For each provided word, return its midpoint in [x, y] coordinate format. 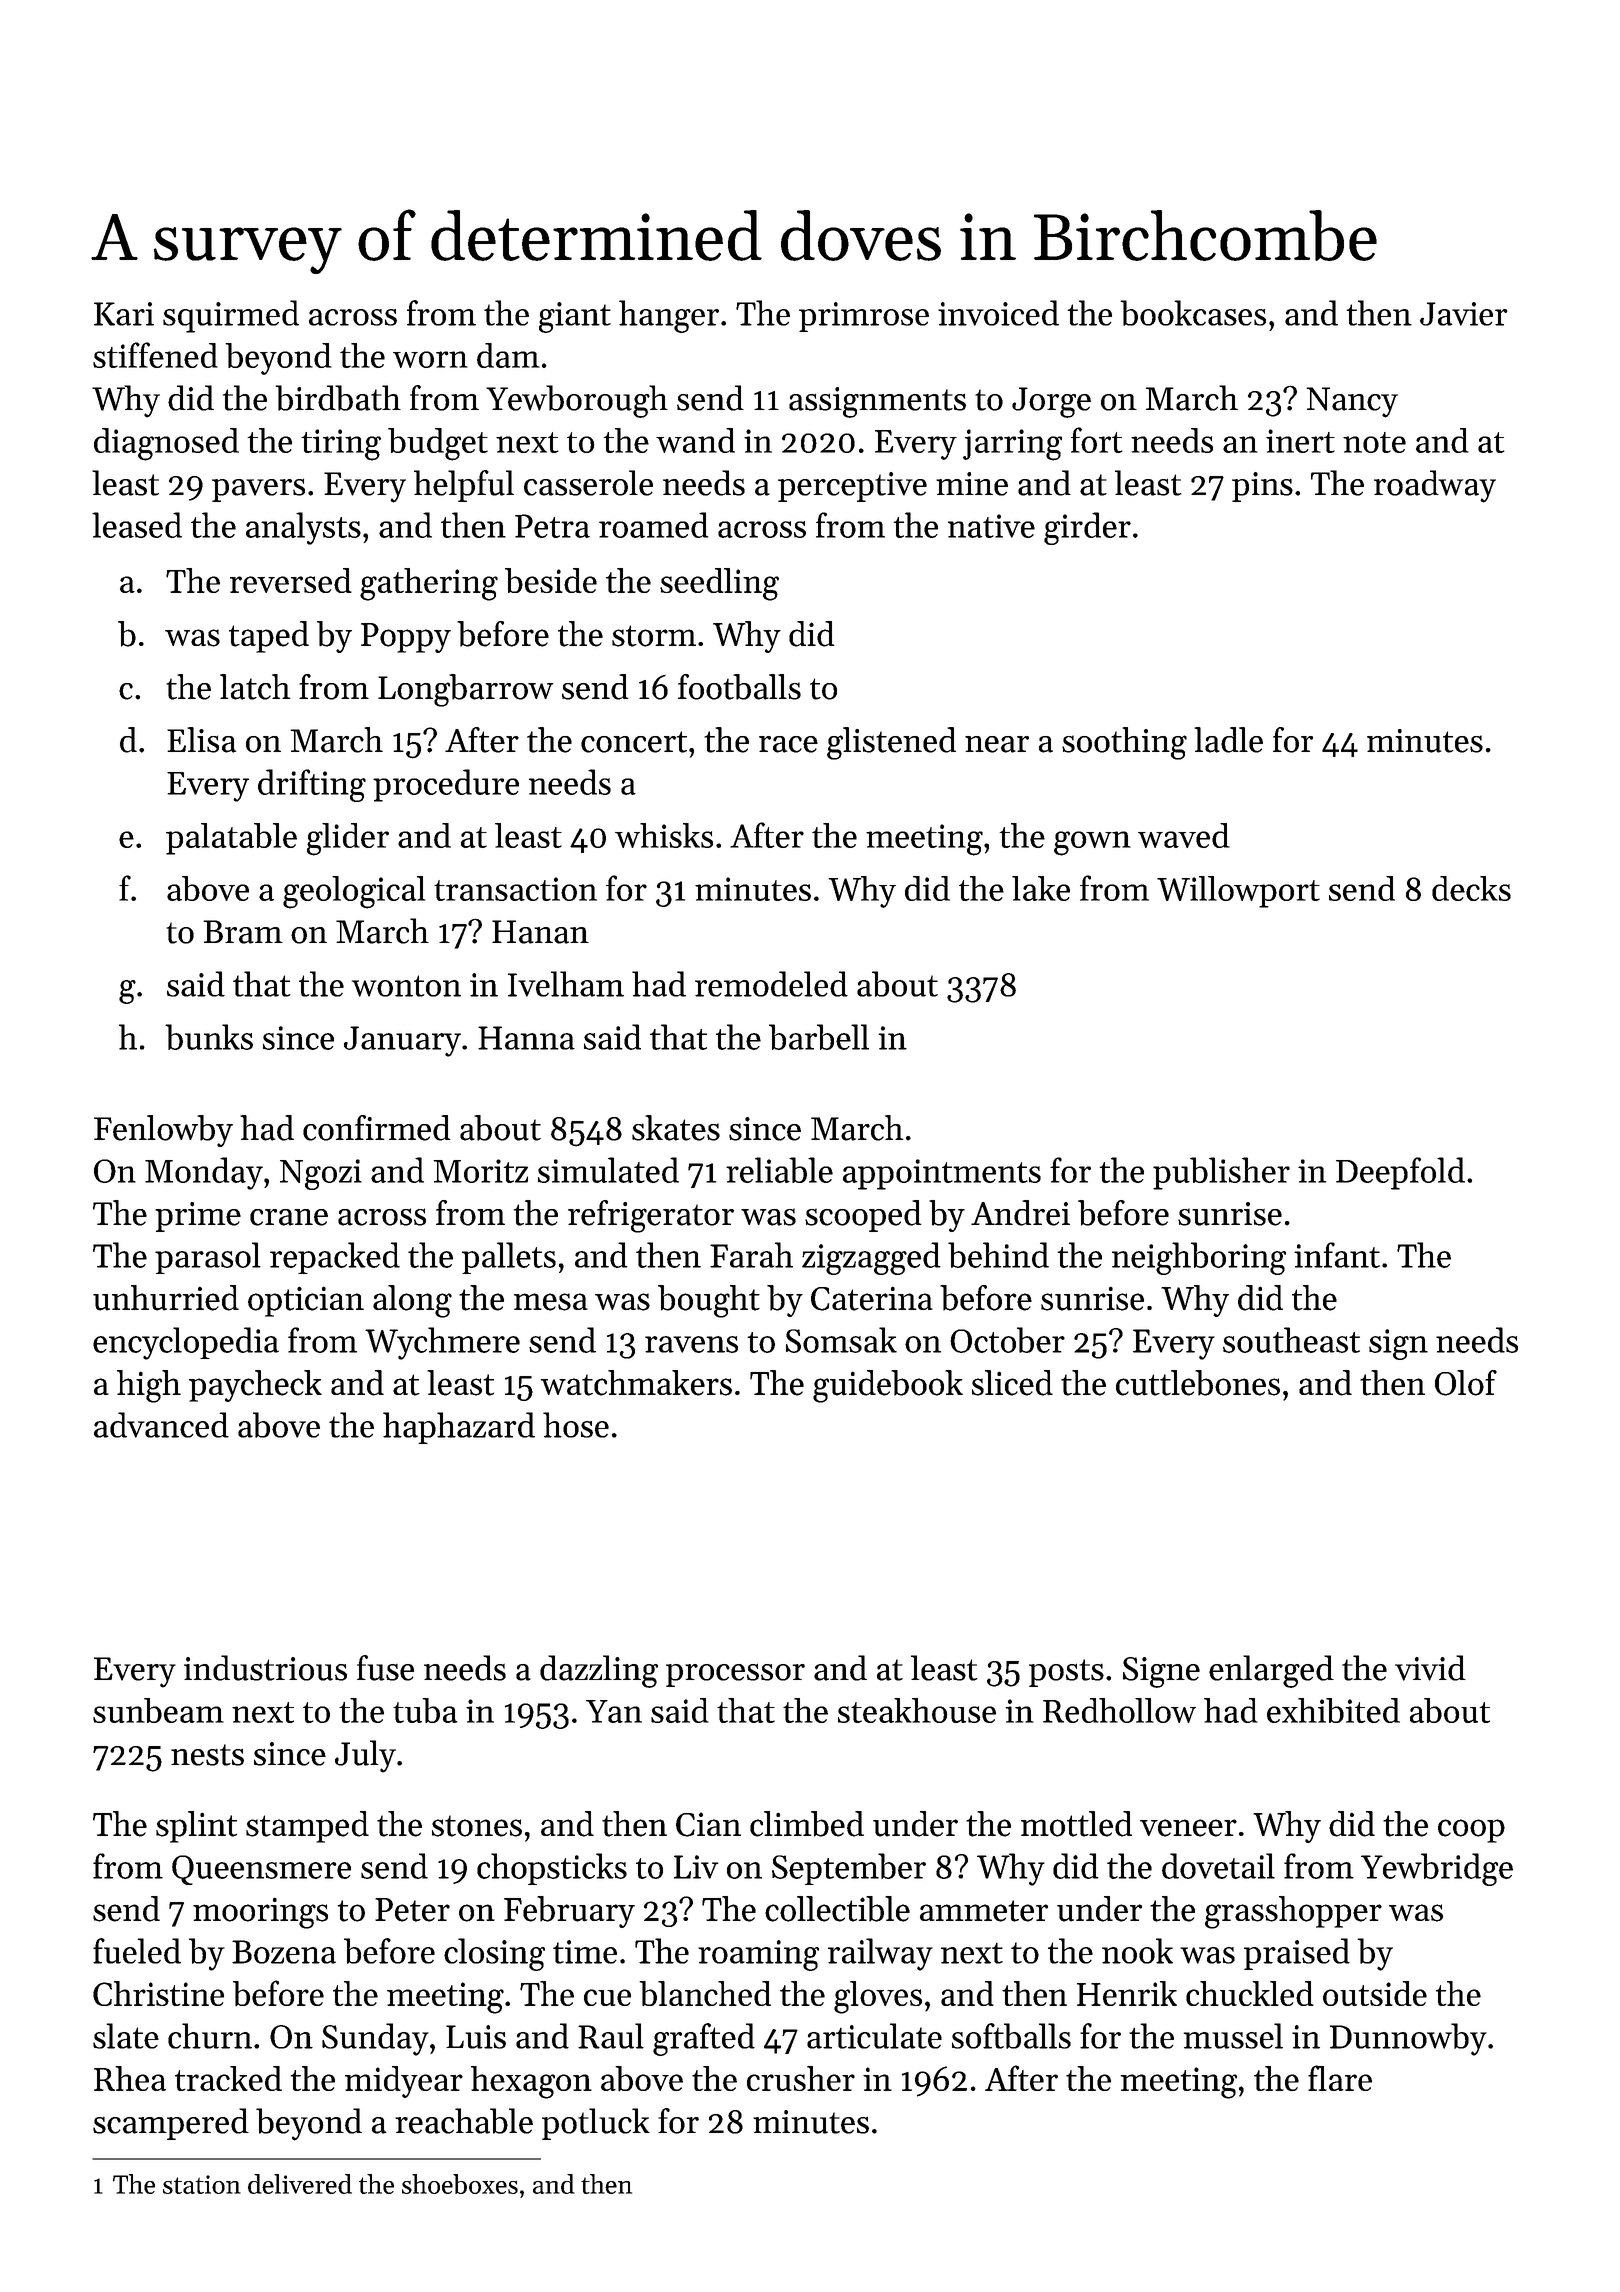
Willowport [1238, 892]
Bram [243, 932]
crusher [801, 2078]
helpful [464, 486]
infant [1337, 1255]
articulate [874, 2036]
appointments [942, 1174]
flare [1340, 2078]
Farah [751, 1255]
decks [1471, 888]
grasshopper [1293, 1912]
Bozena [284, 1952]
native [991, 526]
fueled [137, 1951]
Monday [204, 1173]
